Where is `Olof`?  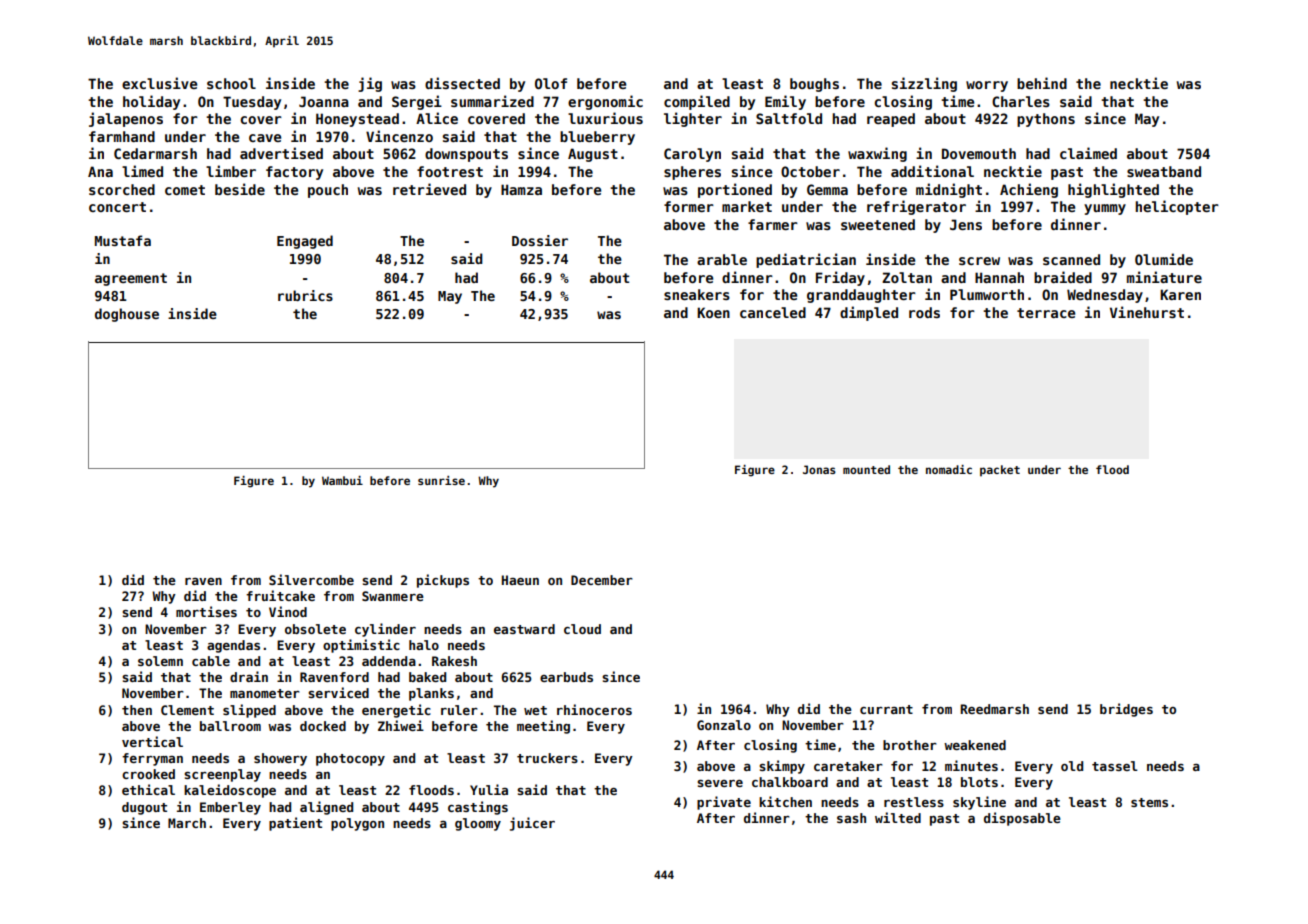
Olof is located at coordinates (551, 83).
